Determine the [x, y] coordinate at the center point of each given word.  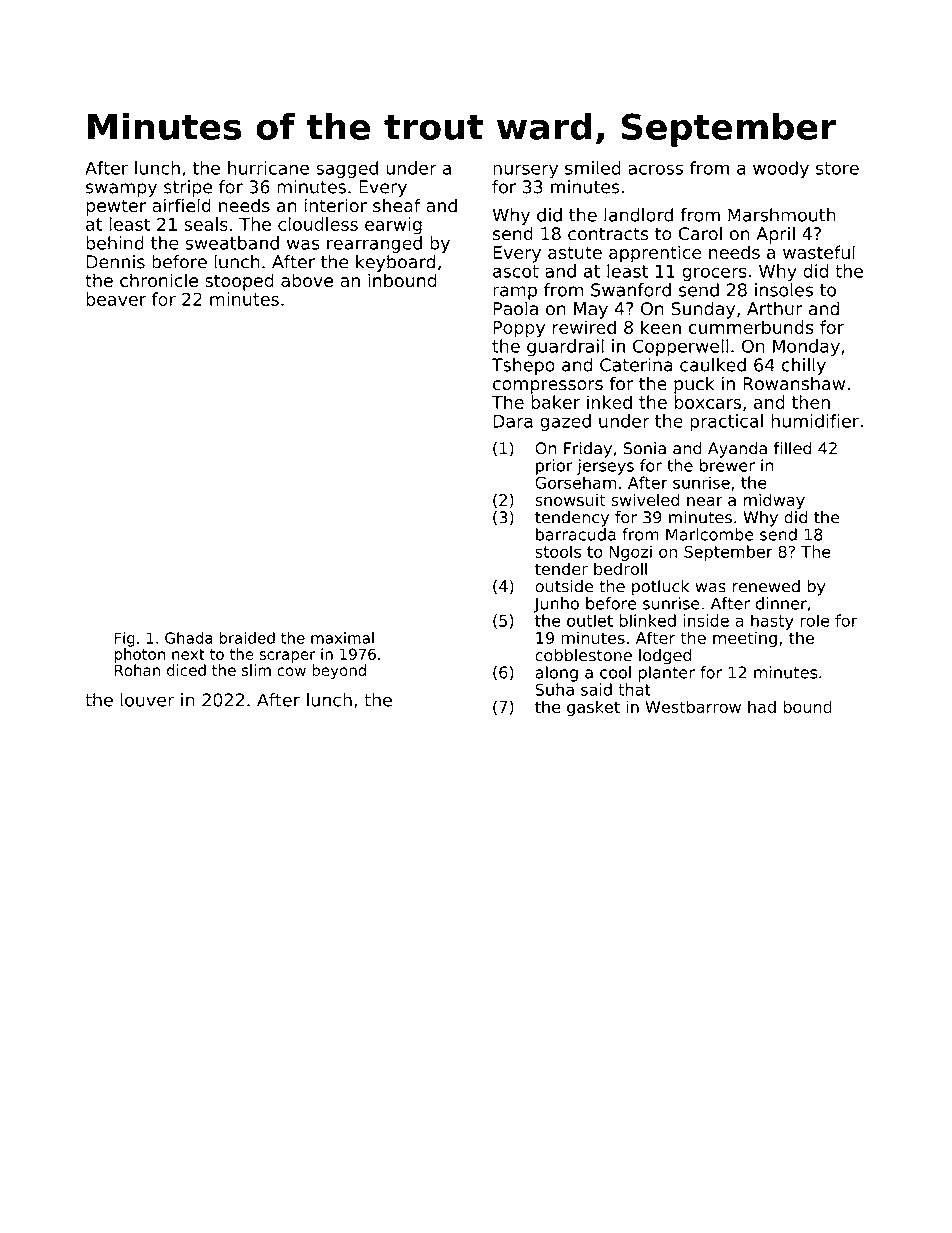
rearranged [374, 244]
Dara [513, 421]
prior [554, 467]
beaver [116, 299]
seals [206, 224]
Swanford [631, 290]
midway [774, 501]
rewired [584, 327]
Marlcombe [710, 534]
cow [291, 671]
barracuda [576, 534]
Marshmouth [782, 215]
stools [558, 551]
